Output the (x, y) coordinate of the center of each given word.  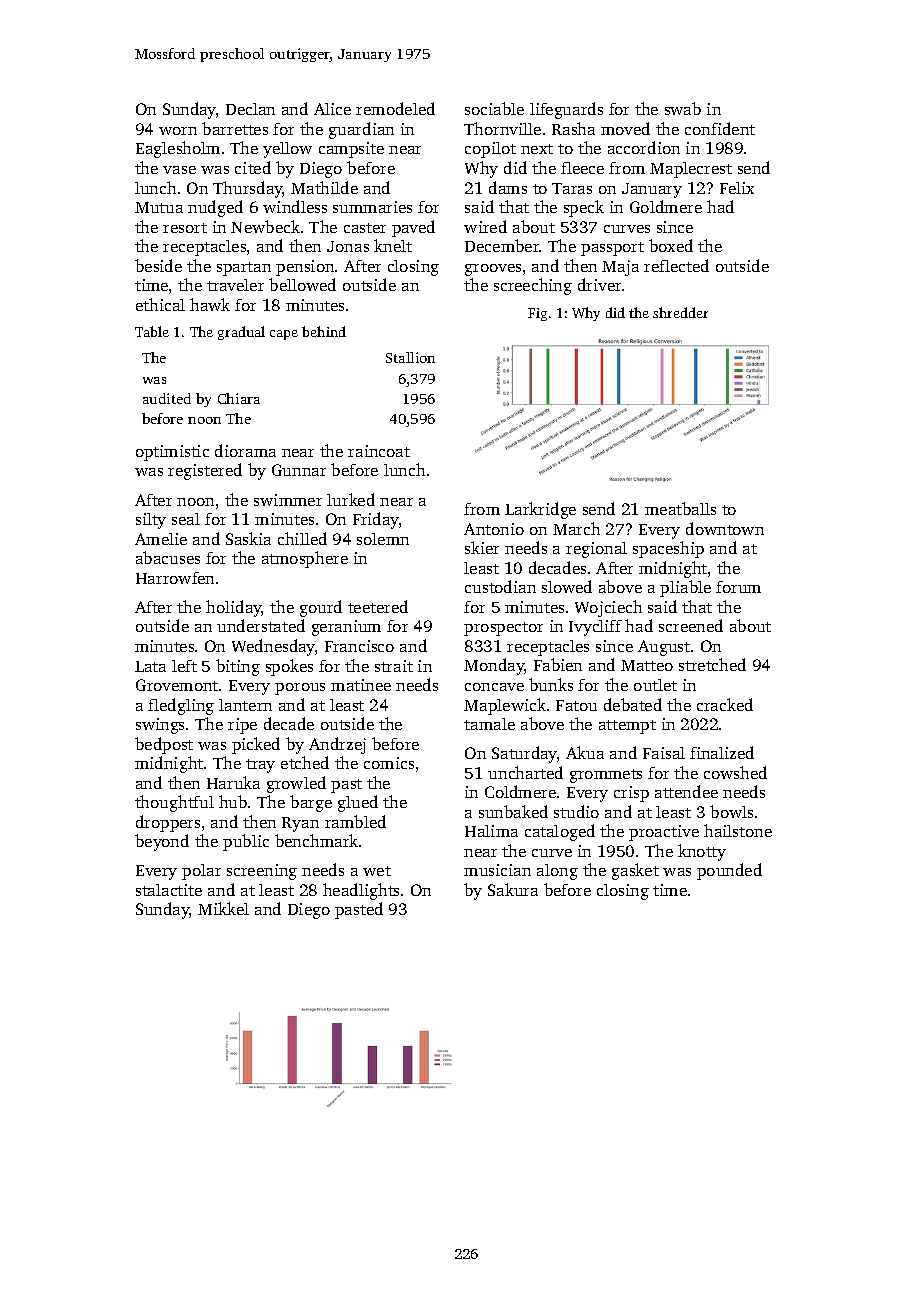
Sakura (513, 889)
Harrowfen (175, 578)
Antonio (494, 529)
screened (691, 625)
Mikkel (223, 908)
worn (178, 131)
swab (683, 108)
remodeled (395, 108)
